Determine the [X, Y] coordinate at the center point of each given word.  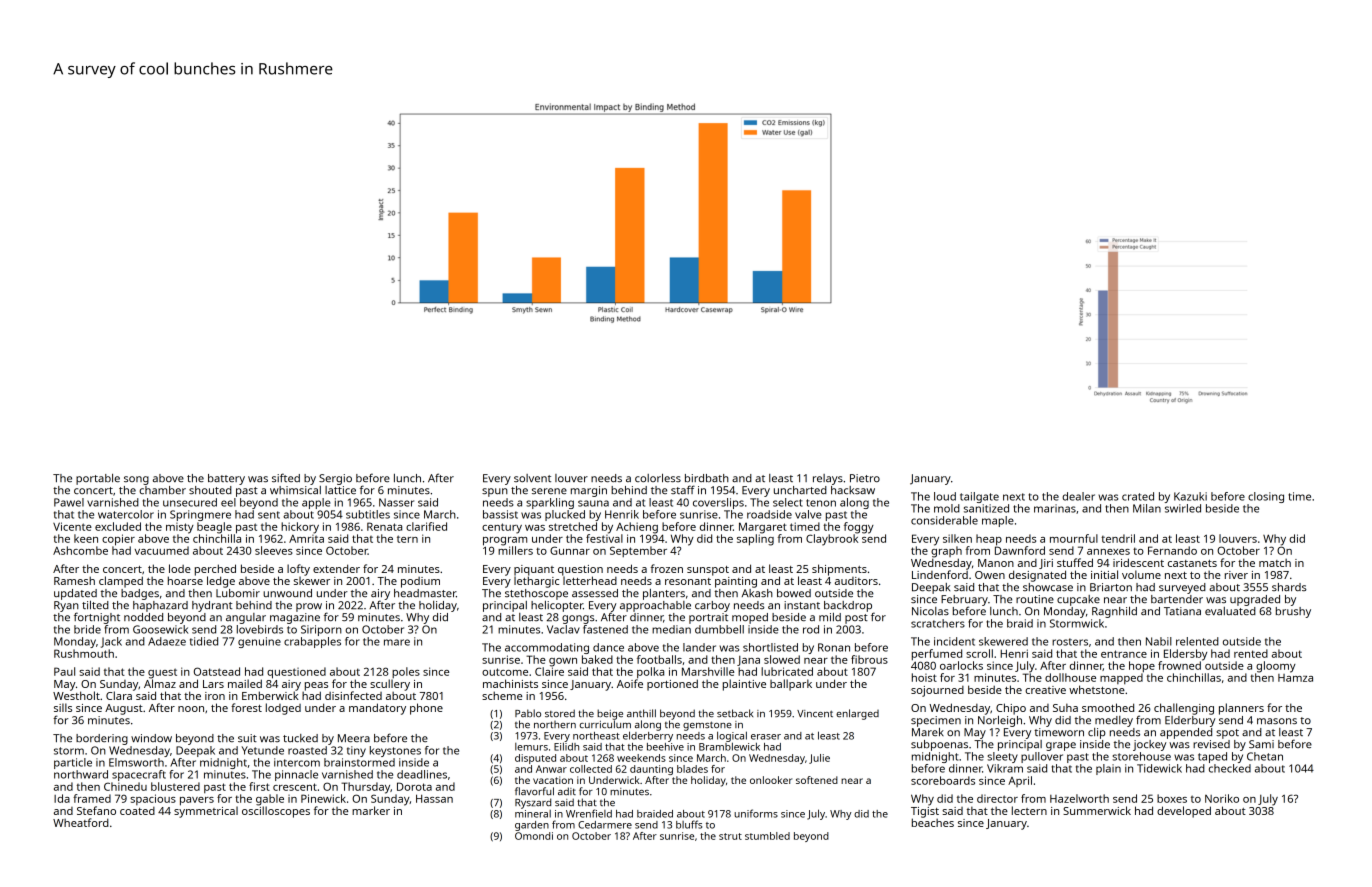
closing [1266, 497]
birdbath [707, 478]
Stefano [96, 810]
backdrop [848, 606]
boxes [1172, 798]
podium [420, 582]
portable [98, 479]
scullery [390, 685]
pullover [1042, 757]
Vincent [815, 713]
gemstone [707, 726]
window [151, 738]
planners [1241, 709]
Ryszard [533, 803]
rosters [1070, 642]
